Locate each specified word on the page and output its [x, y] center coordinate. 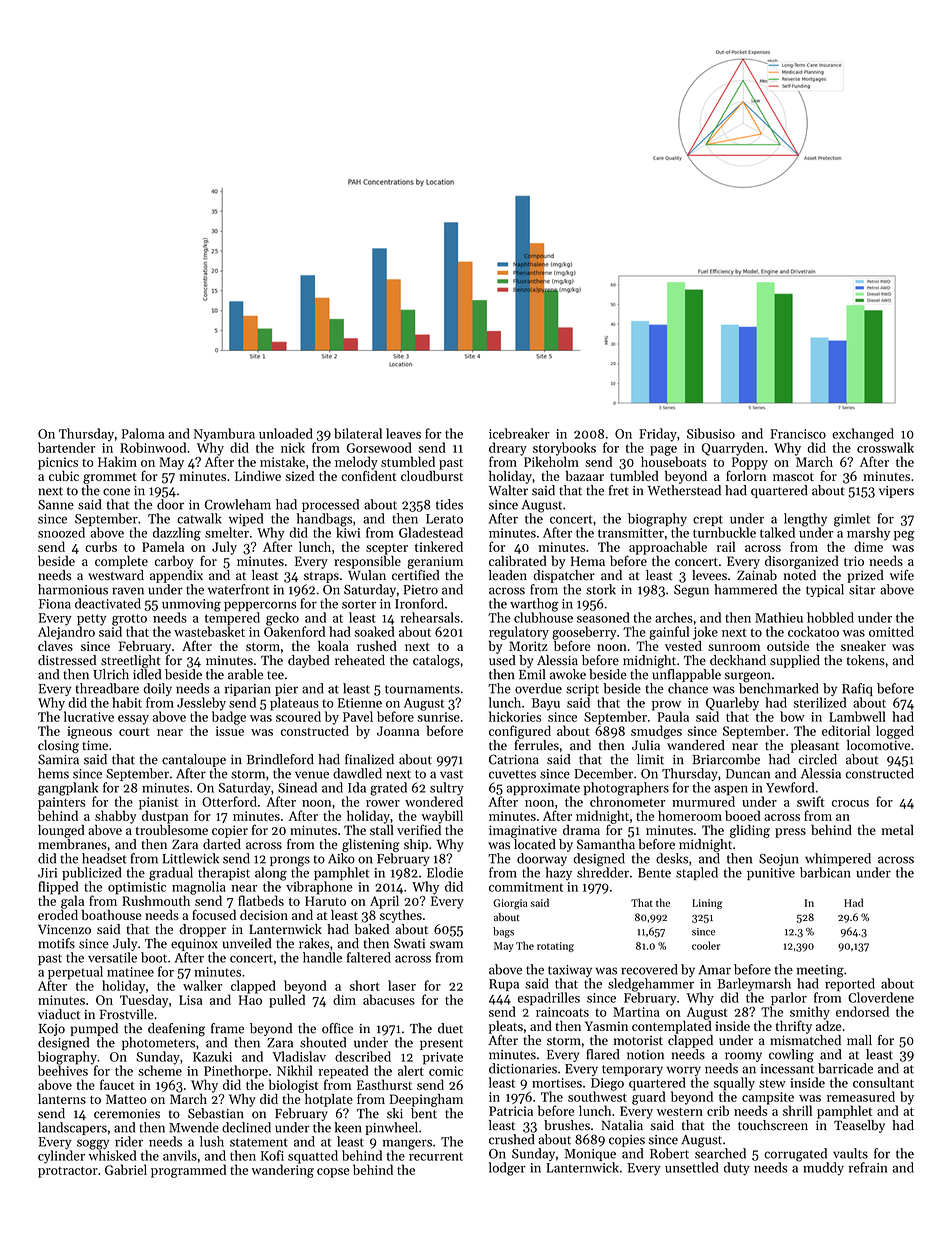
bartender [66, 447]
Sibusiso [711, 433]
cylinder [61, 1157]
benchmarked [779, 688]
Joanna [398, 731]
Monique [590, 1155]
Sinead [297, 787]
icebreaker [519, 433]
